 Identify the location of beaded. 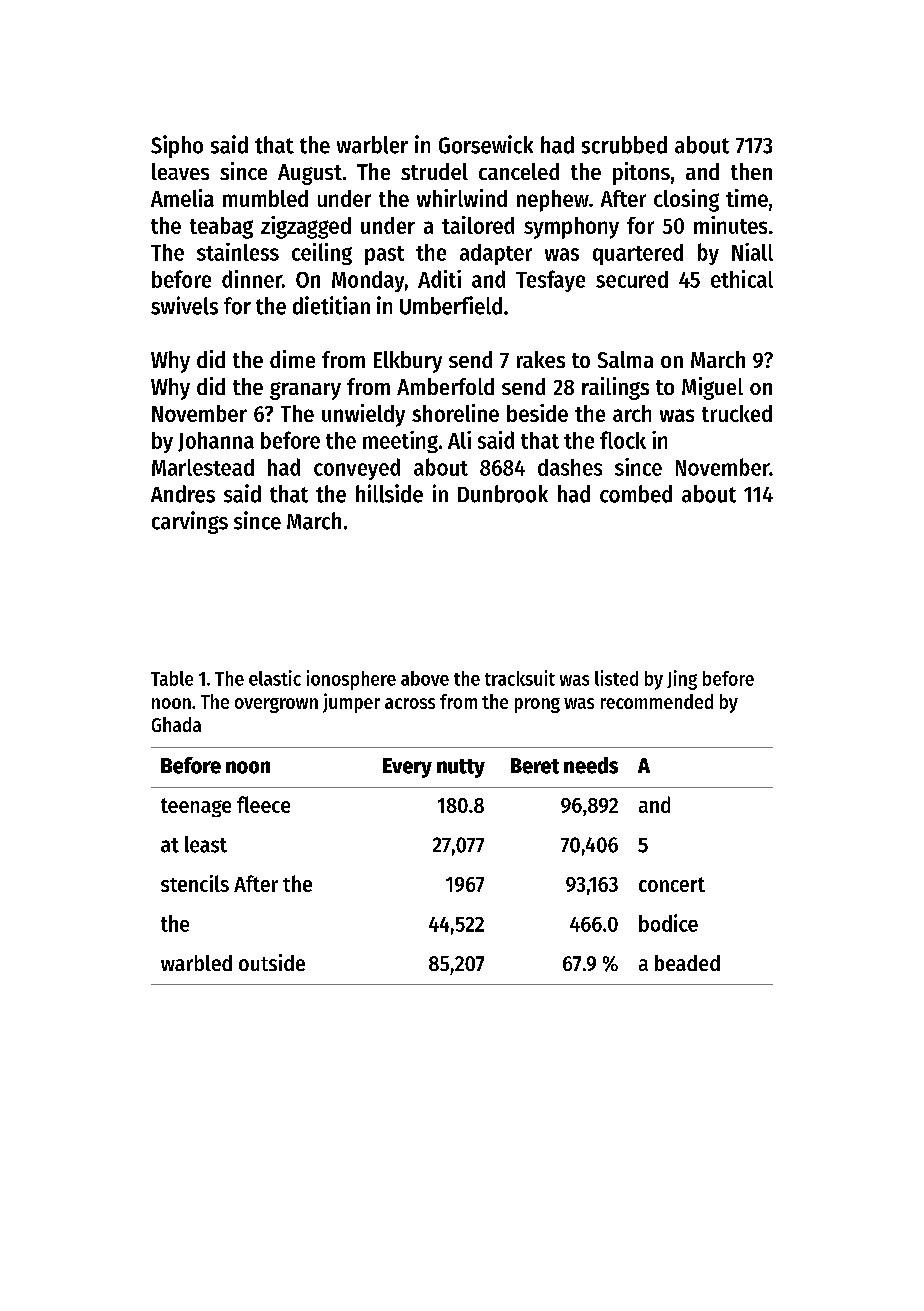
(687, 963).
